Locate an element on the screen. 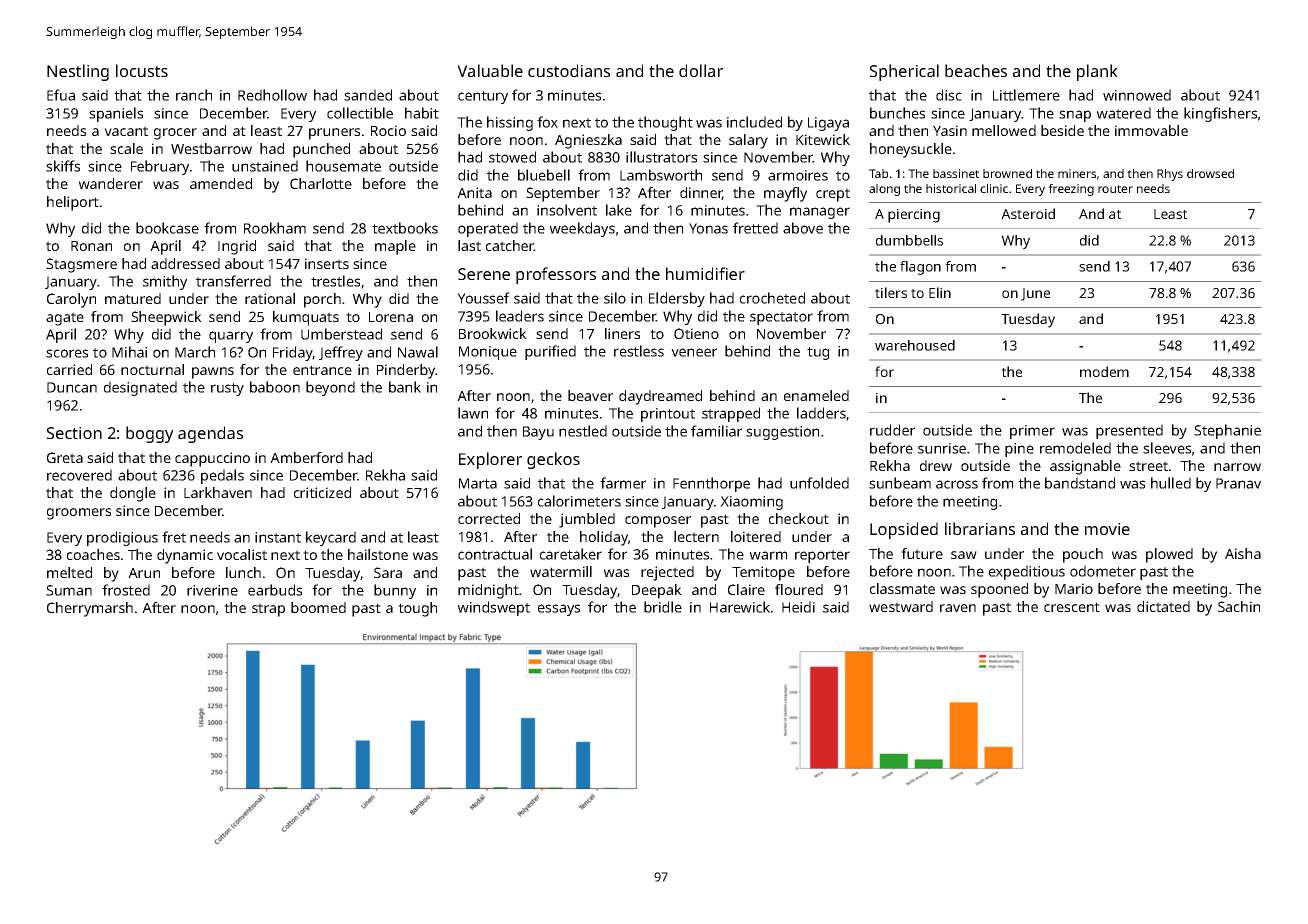  Nestling is located at coordinates (78, 72).
